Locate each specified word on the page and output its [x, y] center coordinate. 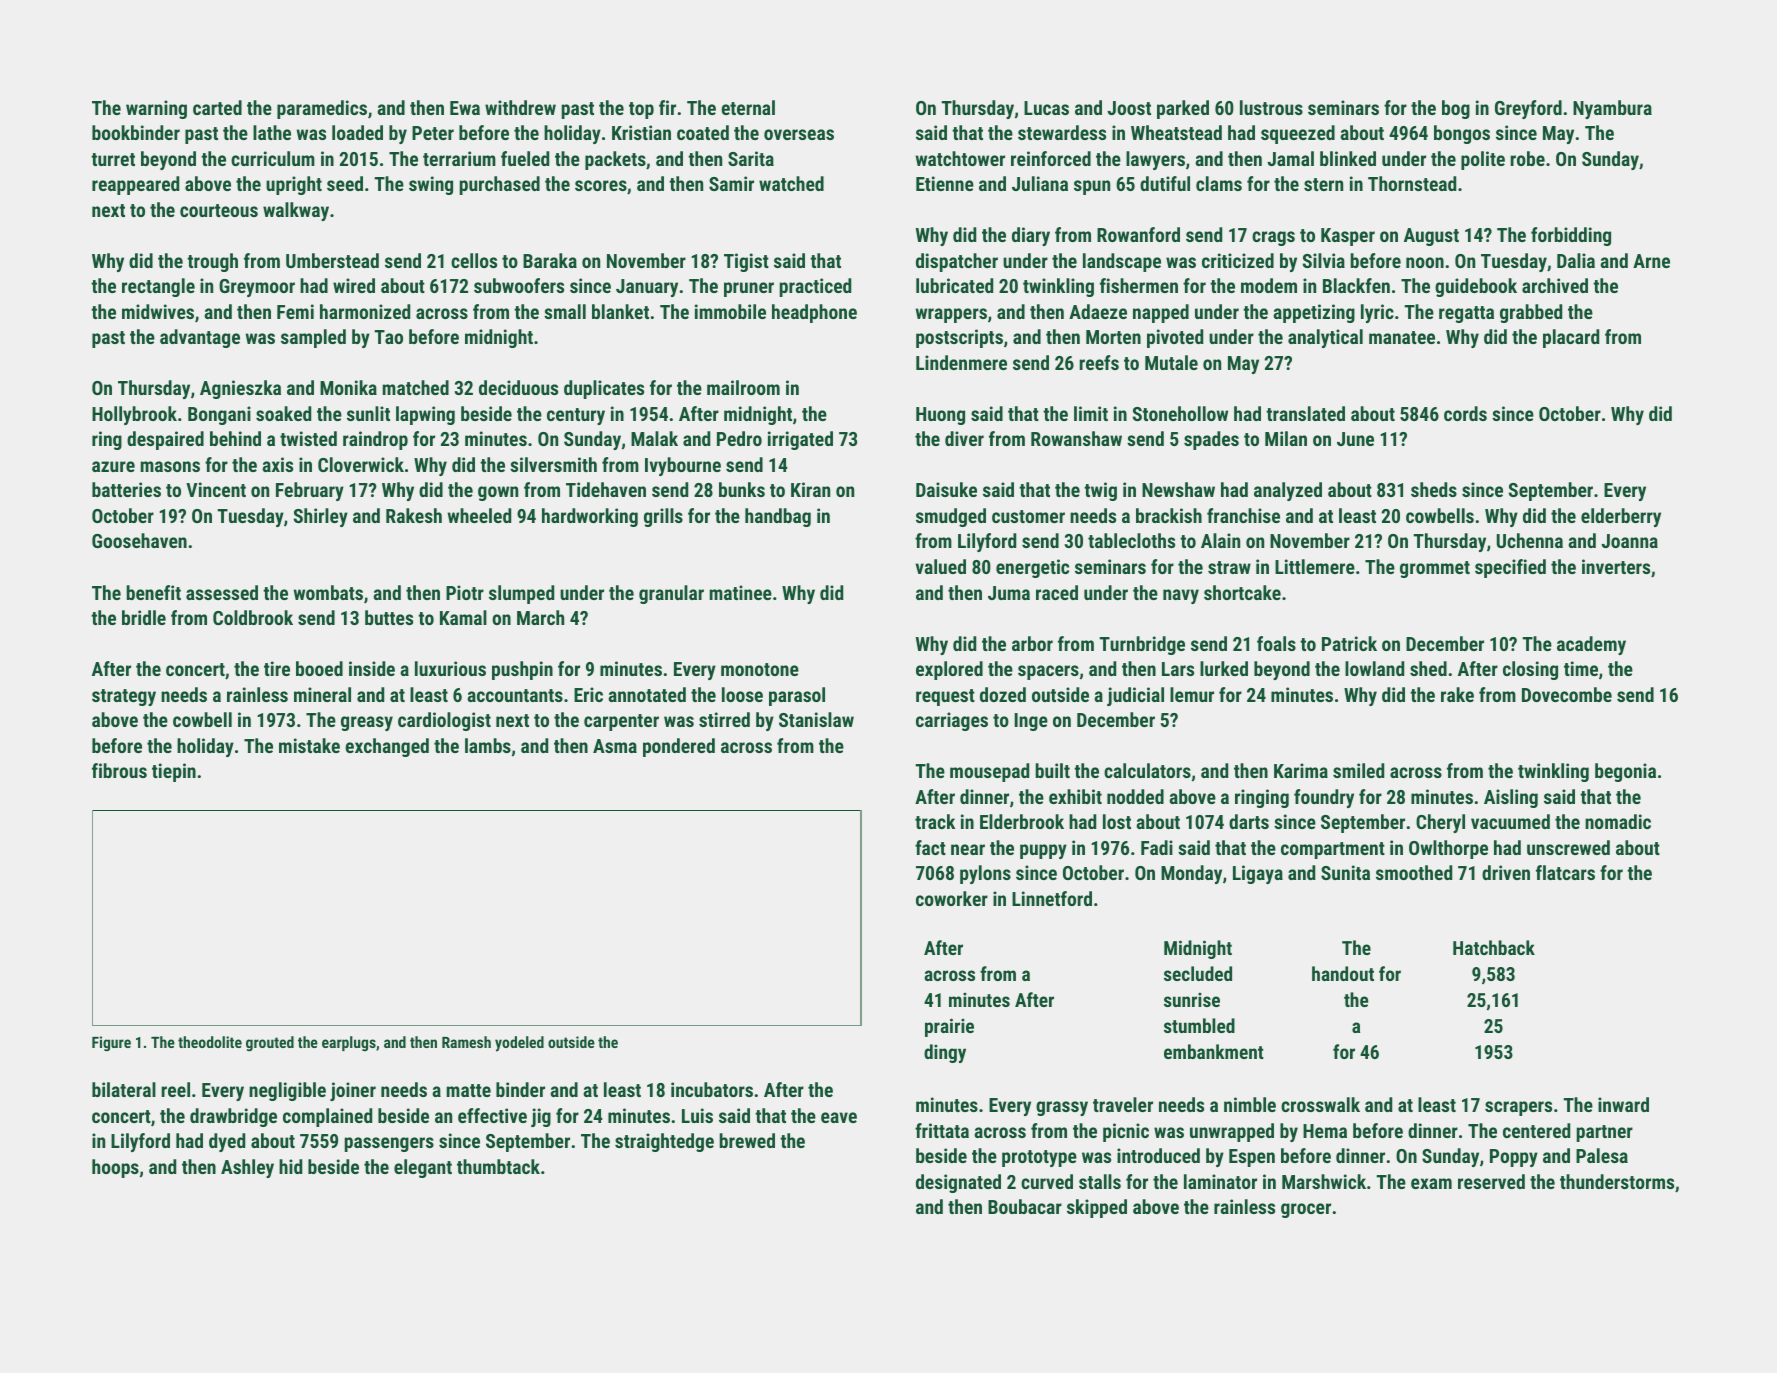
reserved [1491, 1181]
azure [113, 466]
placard [1571, 338]
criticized [1238, 260]
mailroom [743, 387]
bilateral [124, 1089]
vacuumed [1510, 821]
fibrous [119, 770]
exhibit [1075, 796]
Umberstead [332, 260]
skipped [1097, 1208]
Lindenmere [961, 362]
